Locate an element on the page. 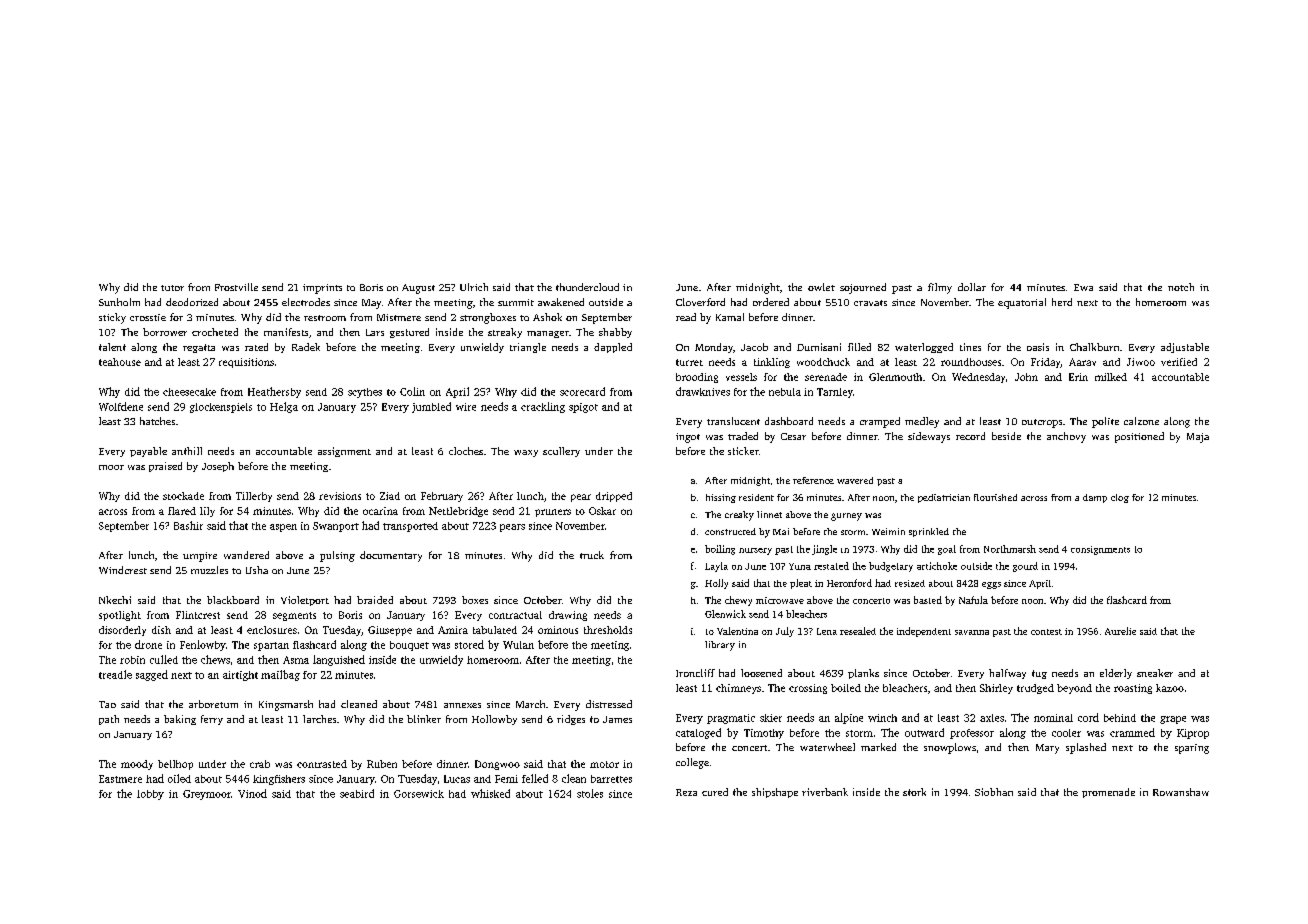 The height and width of the document is (924, 1308). blinker is located at coordinates (424, 719).
